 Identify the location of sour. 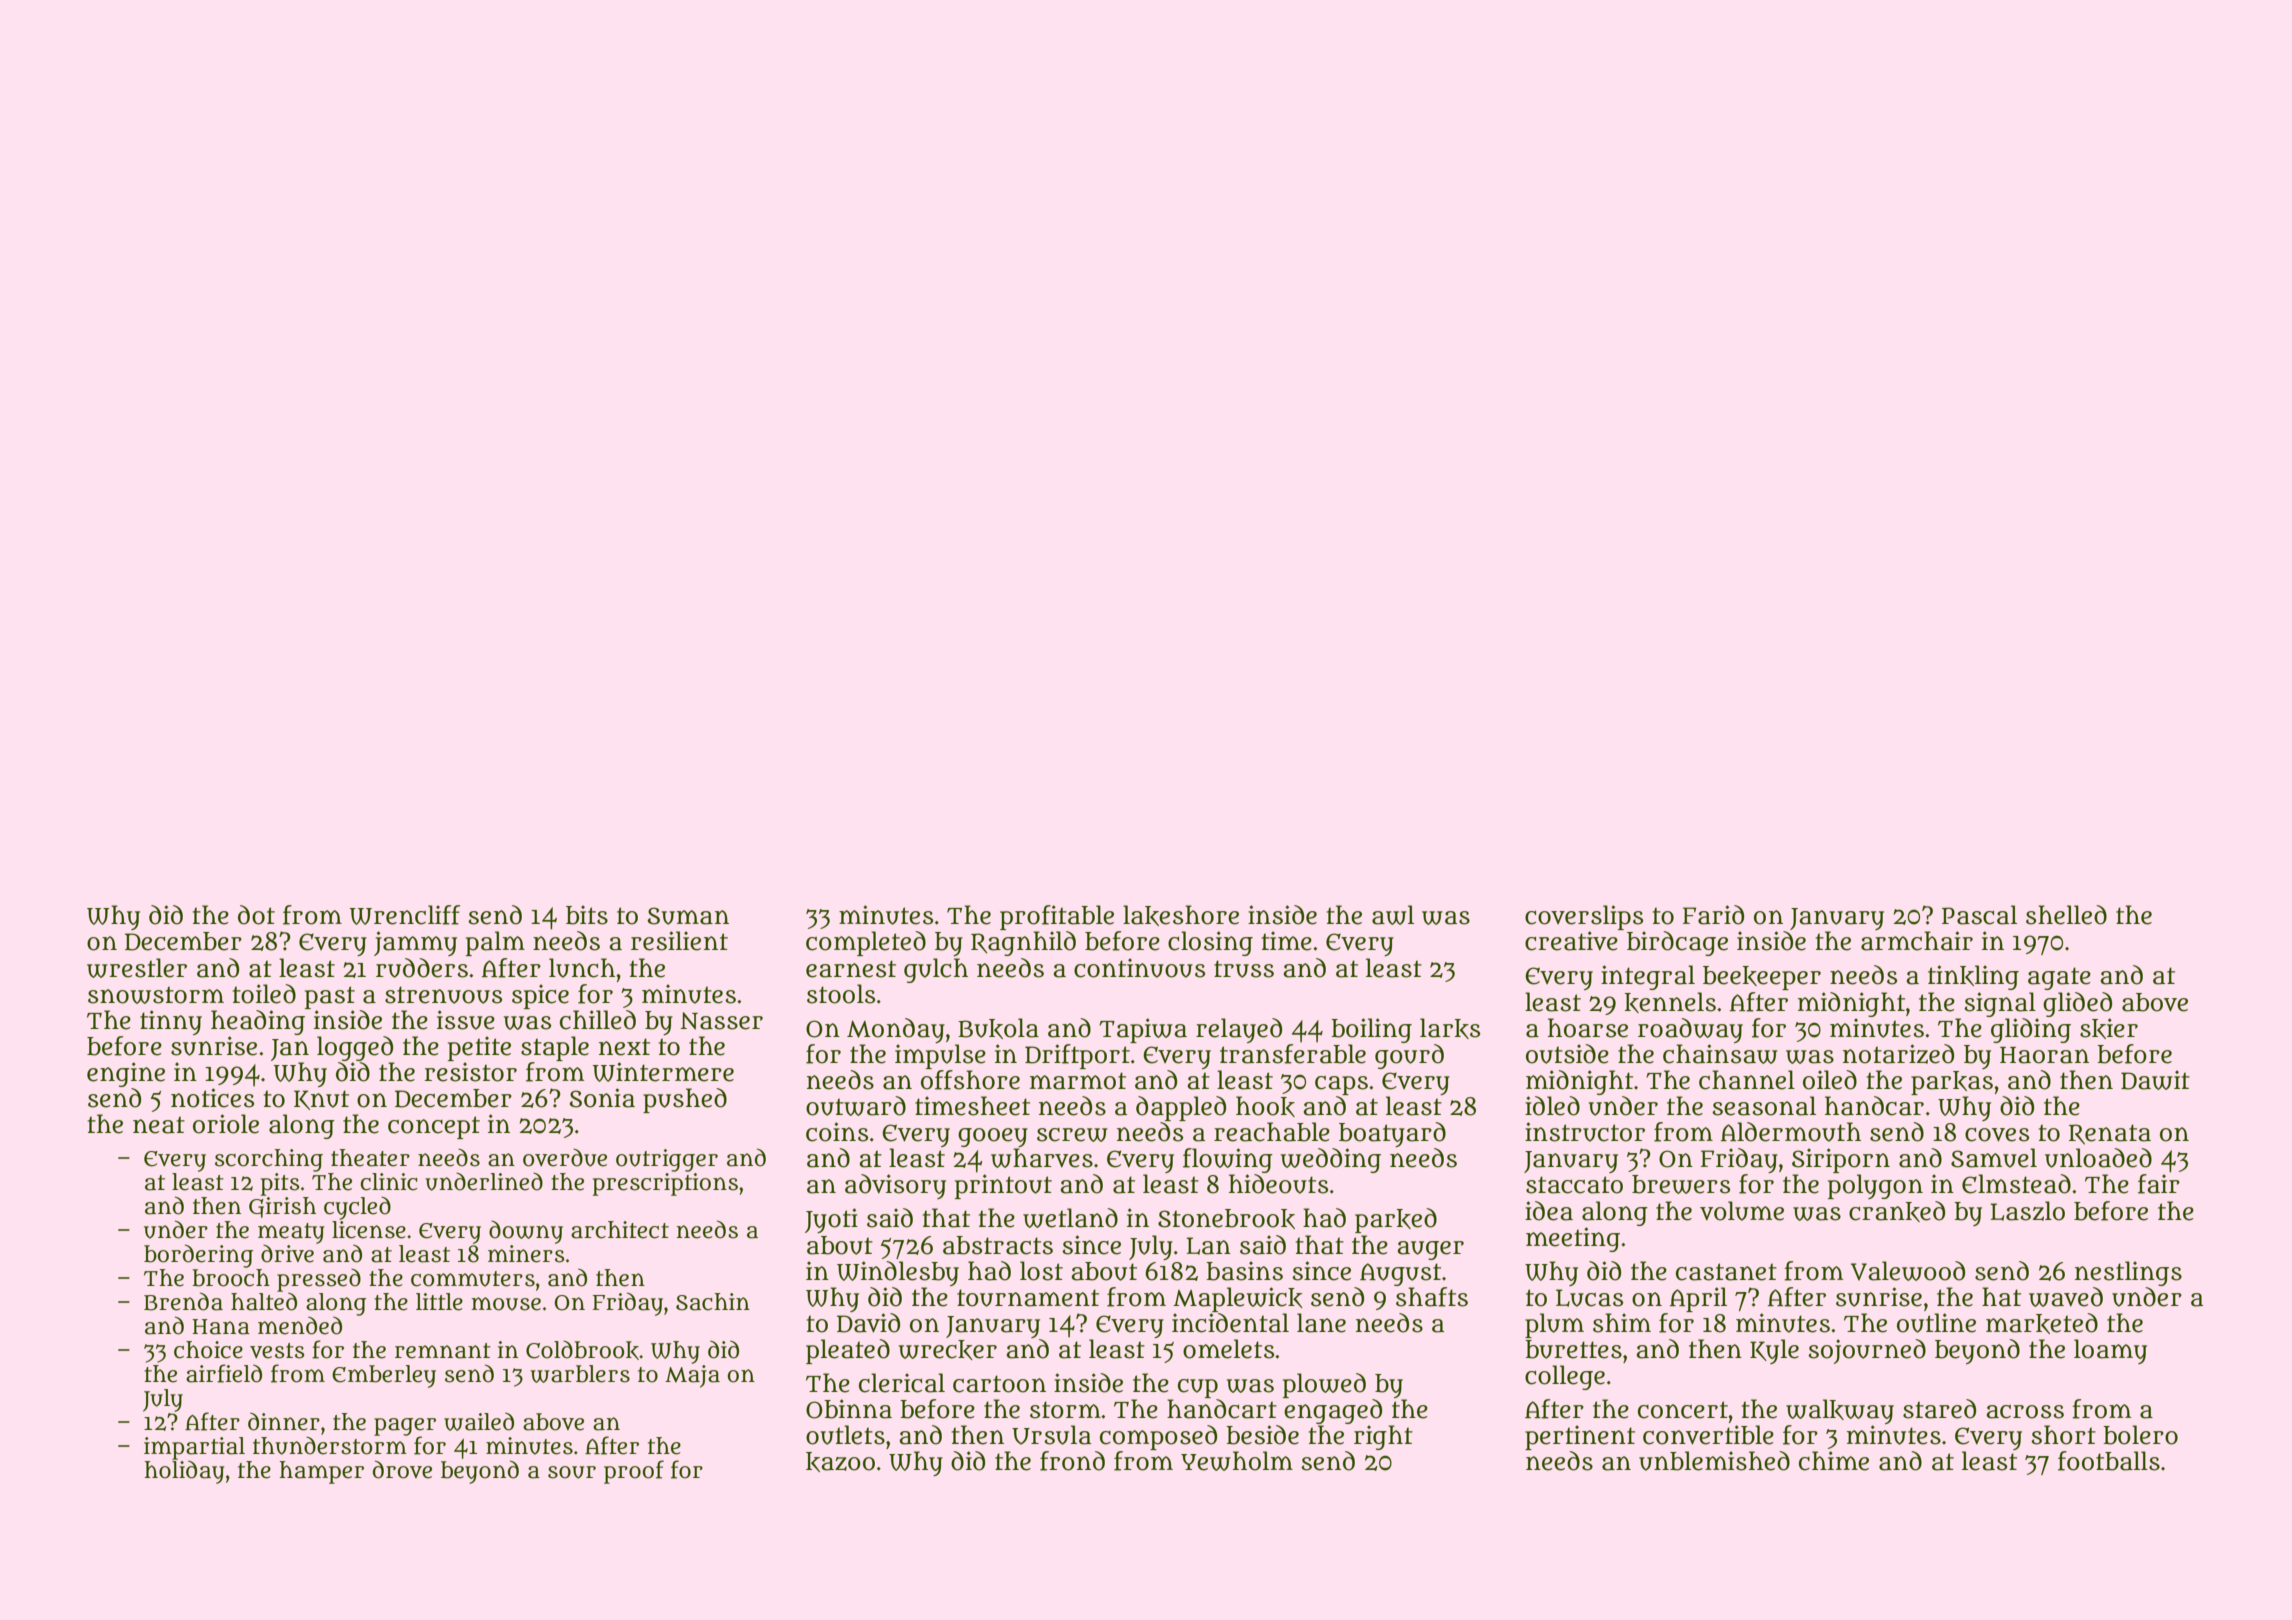
(572, 1472).
